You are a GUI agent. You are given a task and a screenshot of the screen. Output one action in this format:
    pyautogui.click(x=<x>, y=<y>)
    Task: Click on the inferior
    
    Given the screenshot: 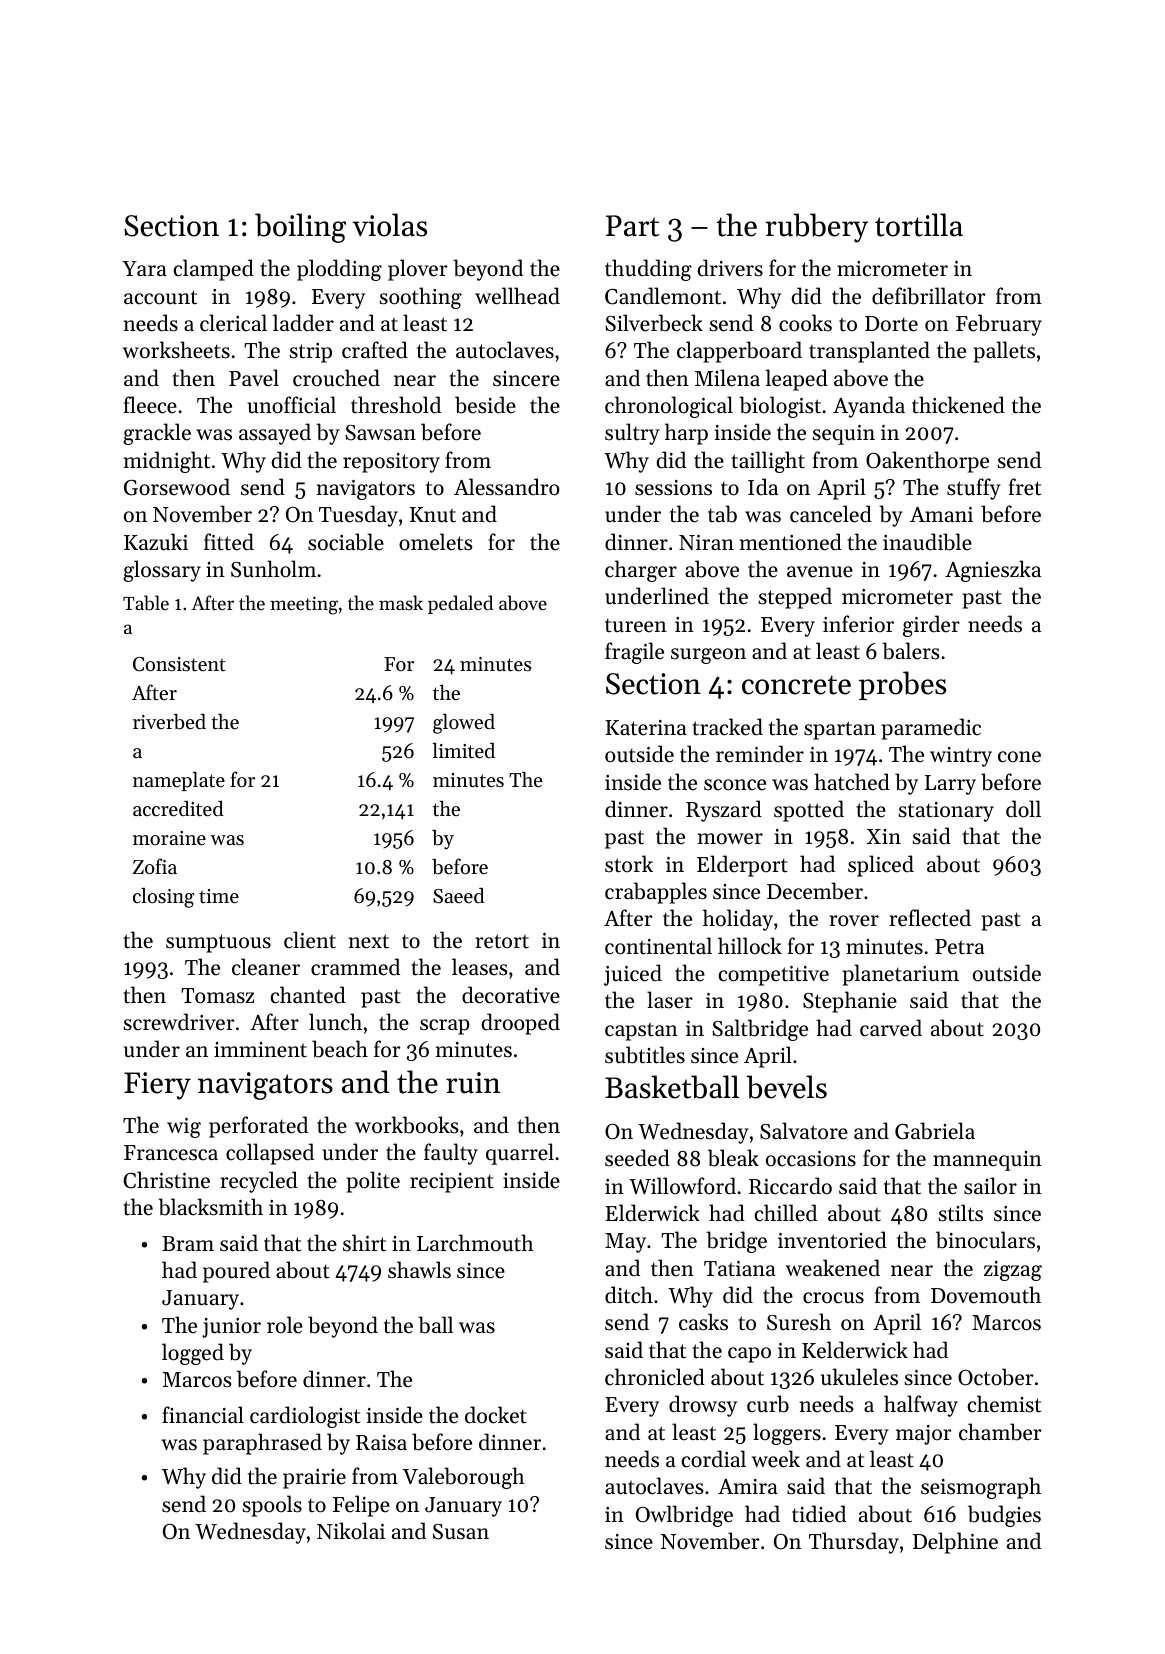 What is the action you would take?
    pyautogui.click(x=858, y=624)
